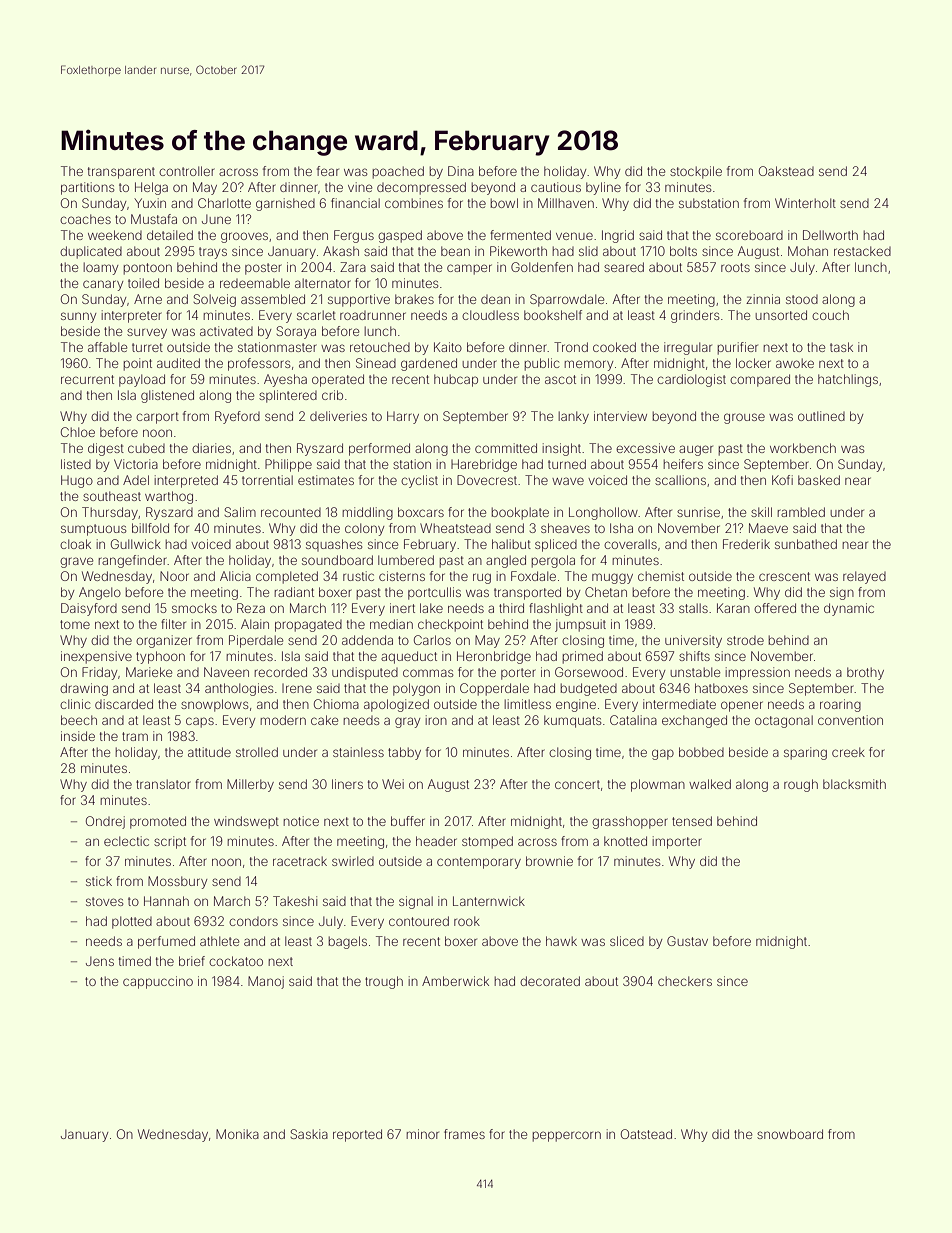 This document has height=1233, width=952. I want to click on stockpile, so click(696, 172).
